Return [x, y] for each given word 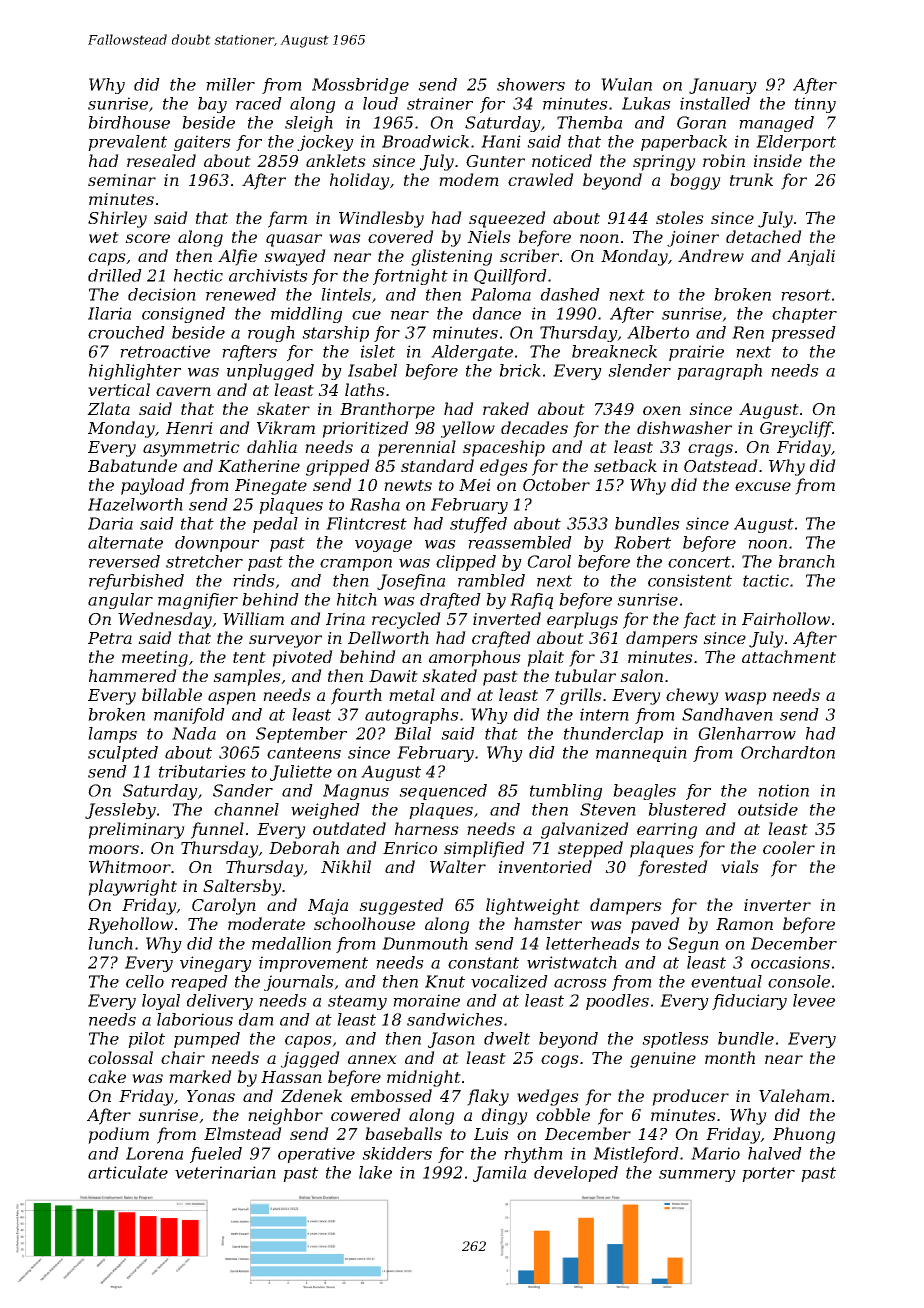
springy [664, 163]
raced [259, 103]
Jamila [499, 1174]
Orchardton [788, 752]
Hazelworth [135, 504]
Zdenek [311, 1095]
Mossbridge [360, 86]
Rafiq [531, 601]
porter [768, 1174]
